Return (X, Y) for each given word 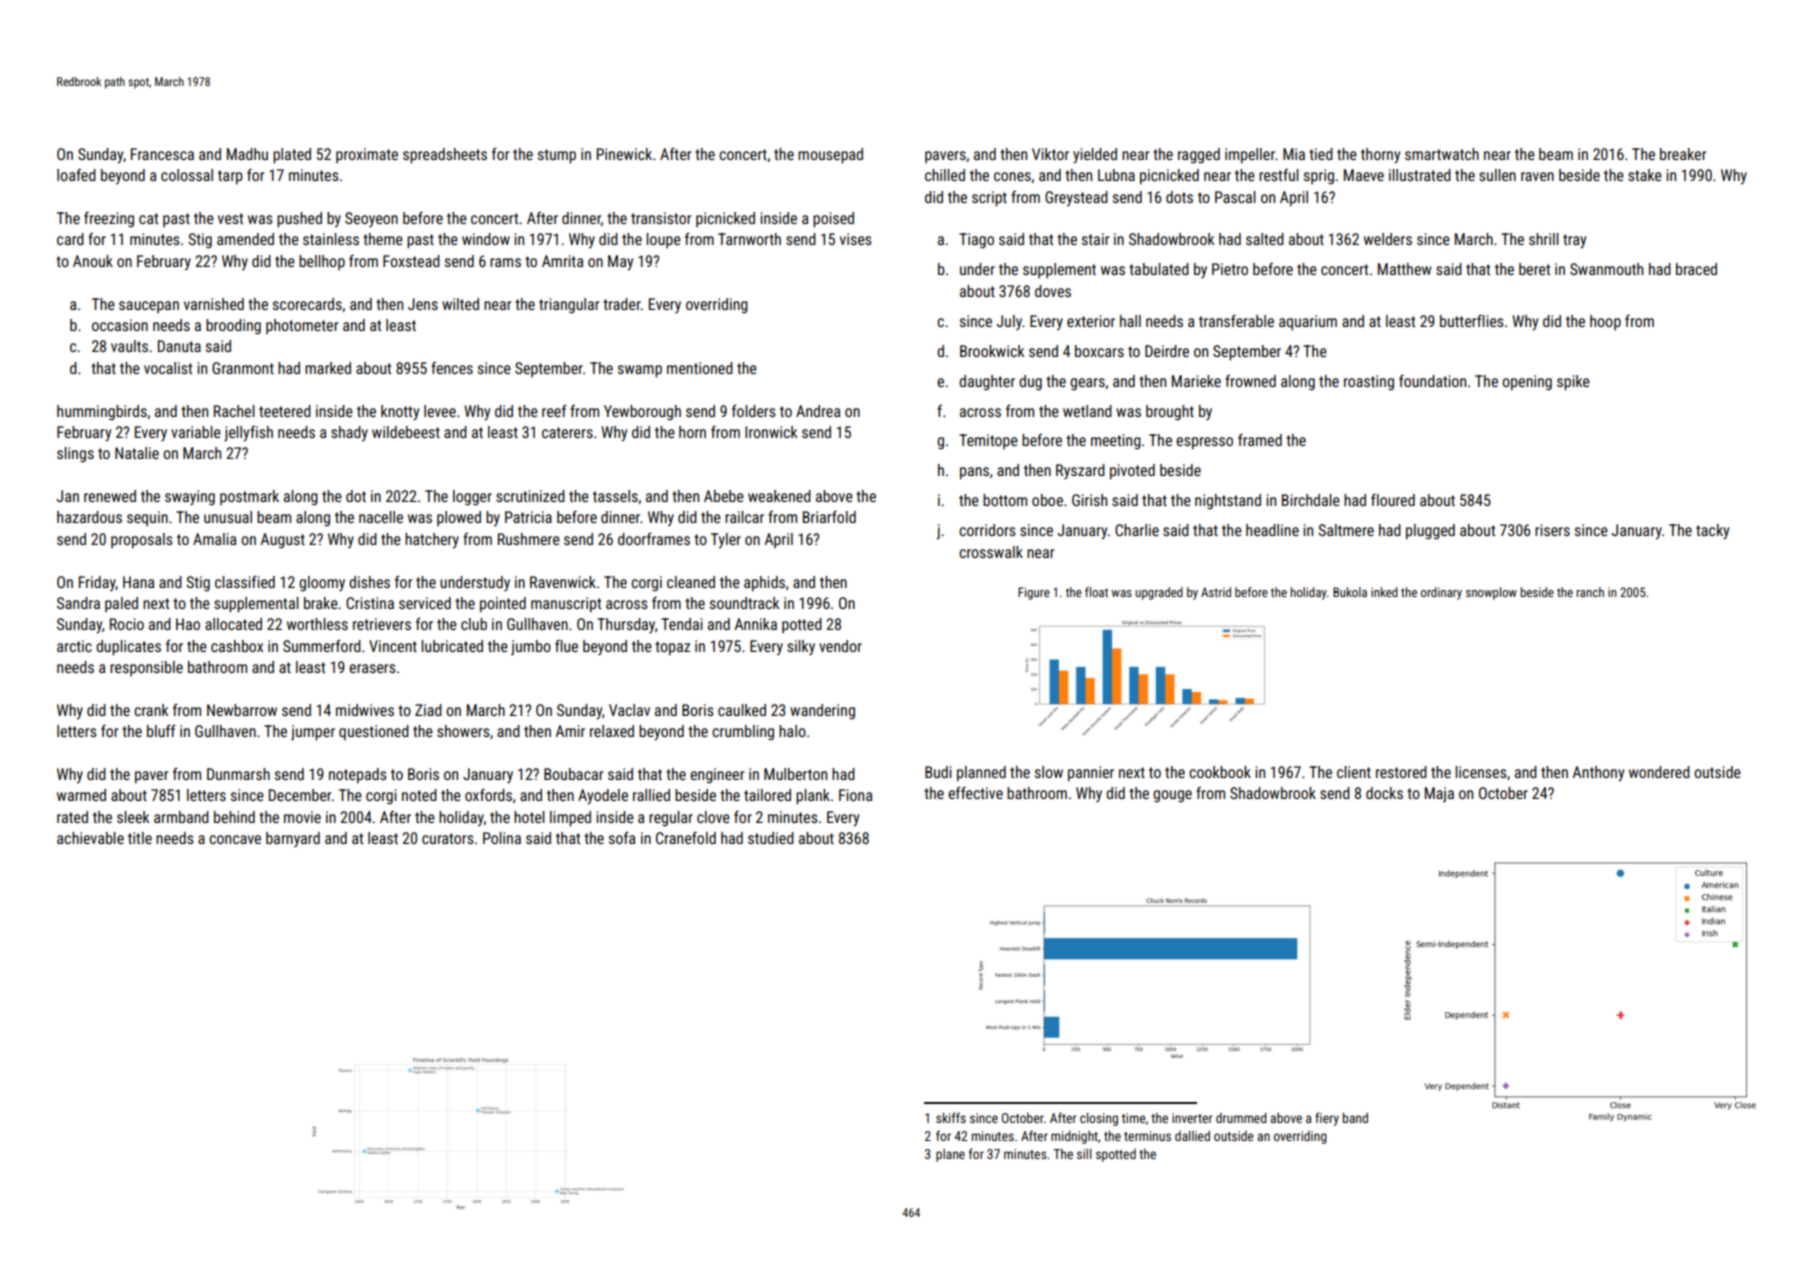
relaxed (612, 731)
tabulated (1159, 269)
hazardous (89, 517)
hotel (529, 817)
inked (1384, 592)
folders (754, 411)
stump (557, 156)
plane (950, 1155)
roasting (1369, 382)
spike (1573, 383)
